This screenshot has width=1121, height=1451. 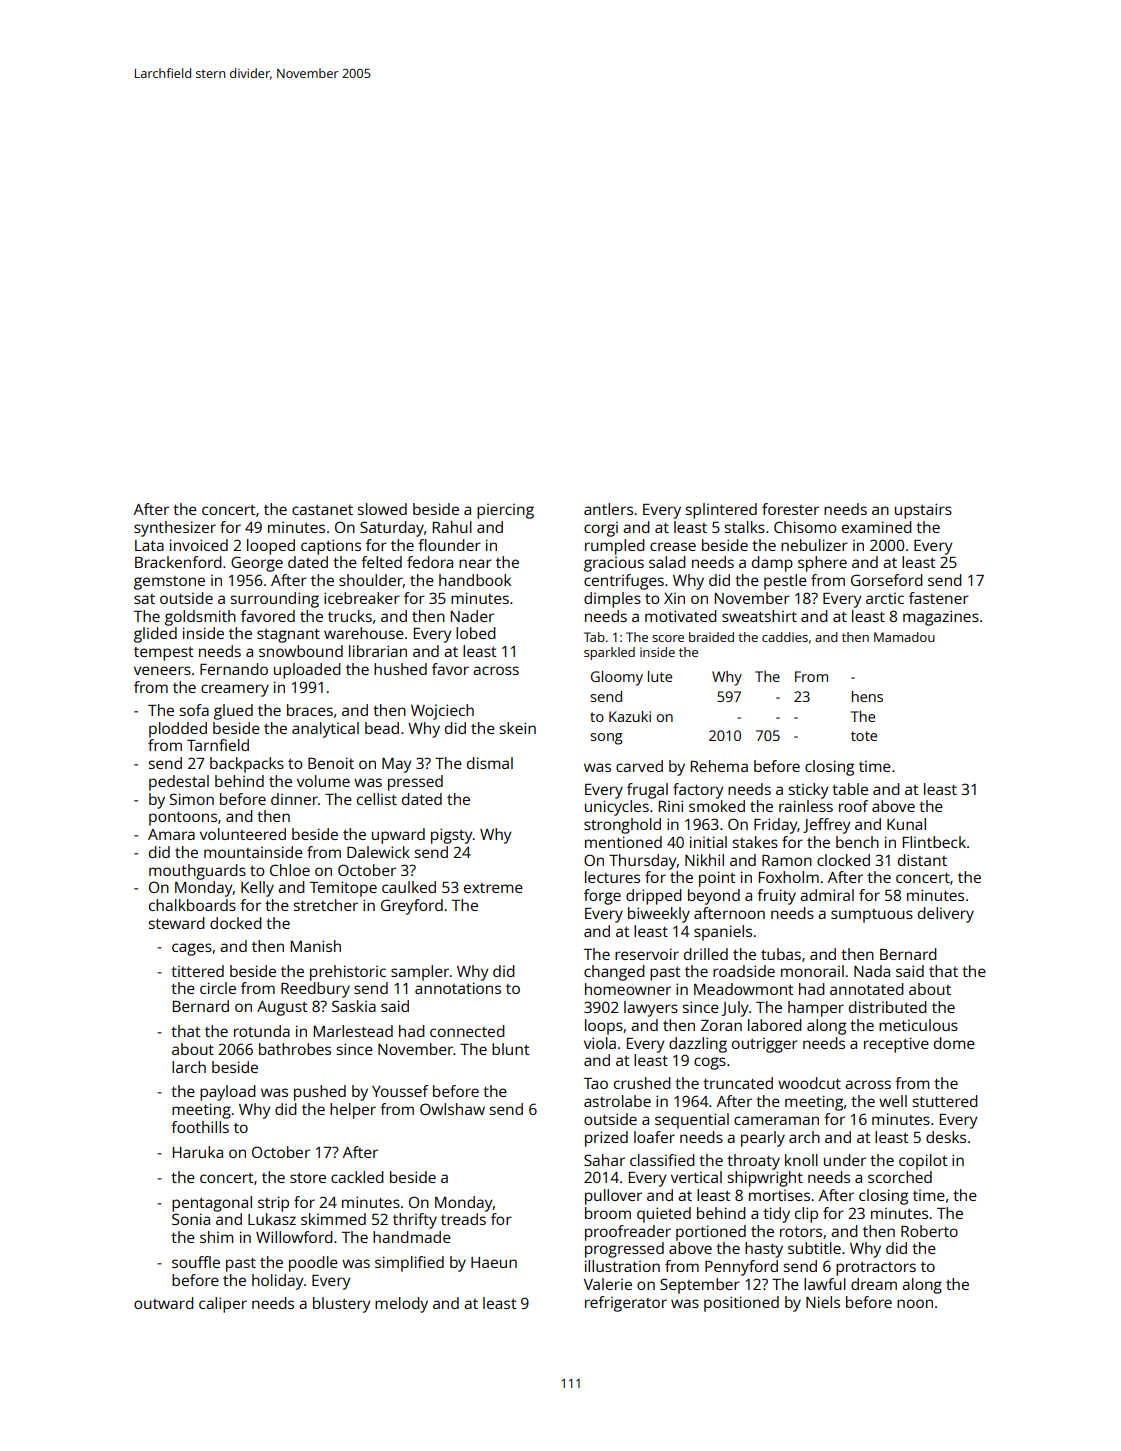 I want to click on viola, so click(x=600, y=1043).
